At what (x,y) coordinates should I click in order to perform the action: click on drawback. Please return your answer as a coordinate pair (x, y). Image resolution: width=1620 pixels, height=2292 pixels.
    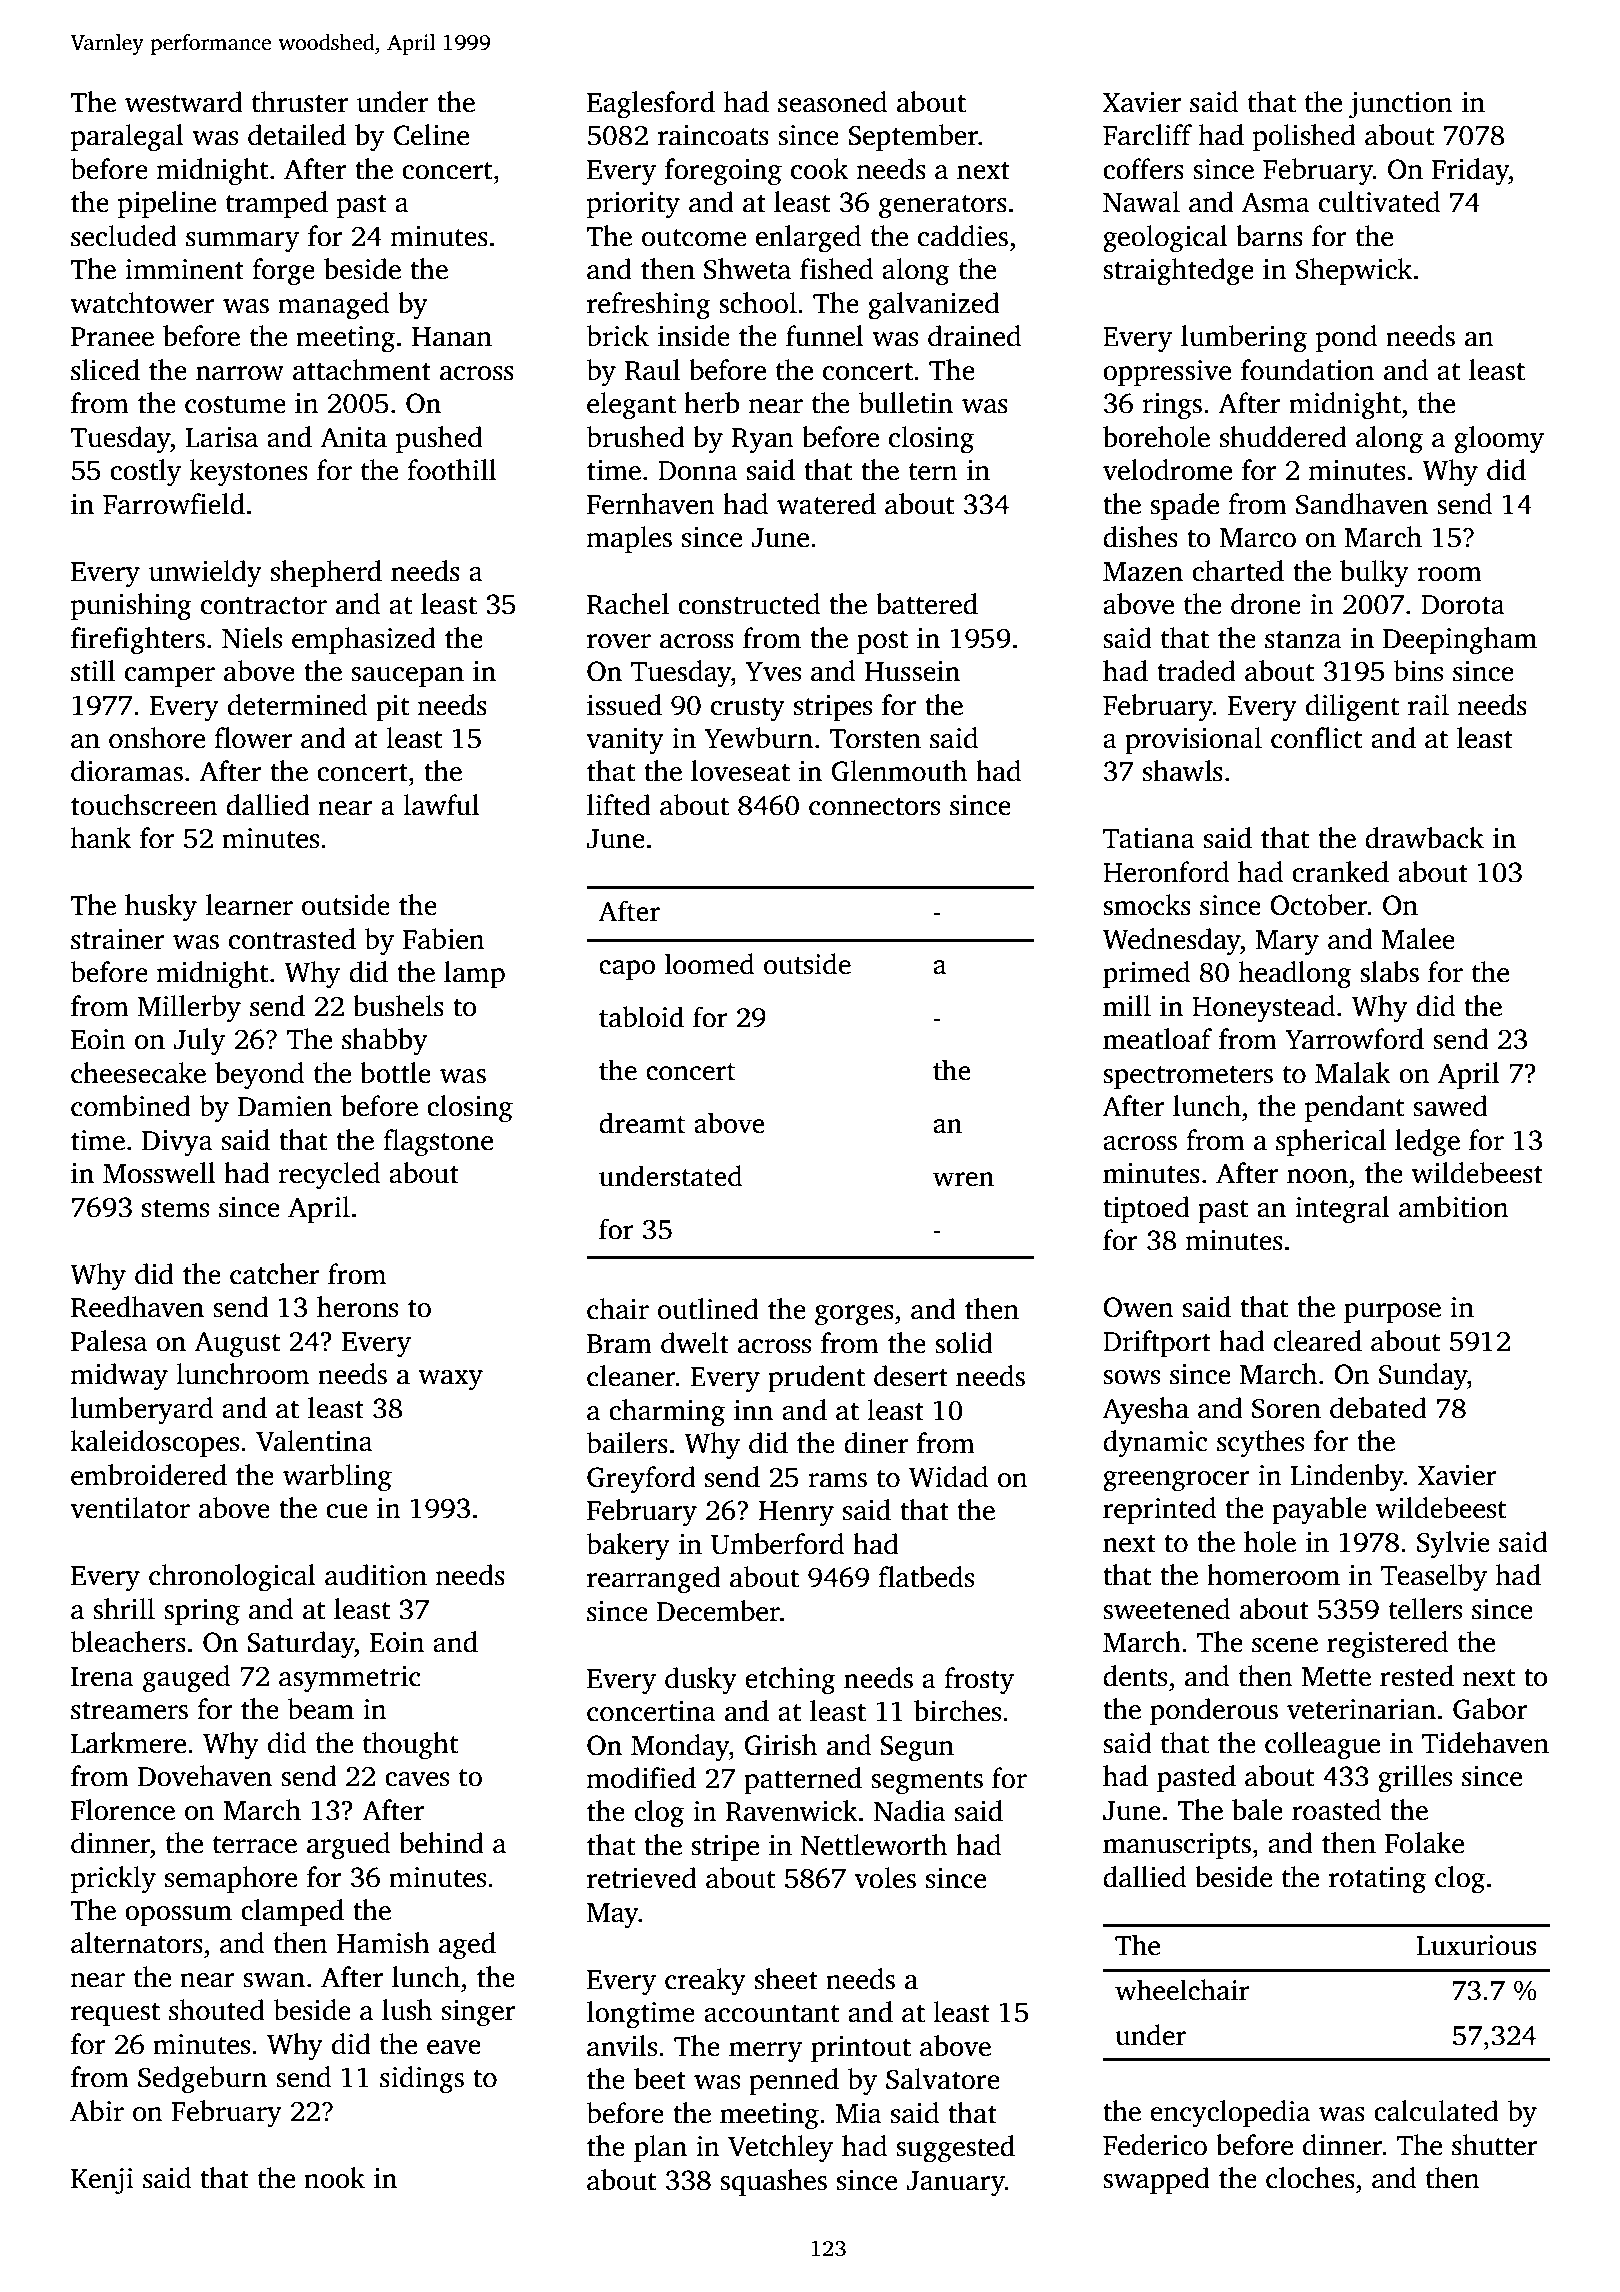
    Looking at the image, I should click on (1424, 838).
